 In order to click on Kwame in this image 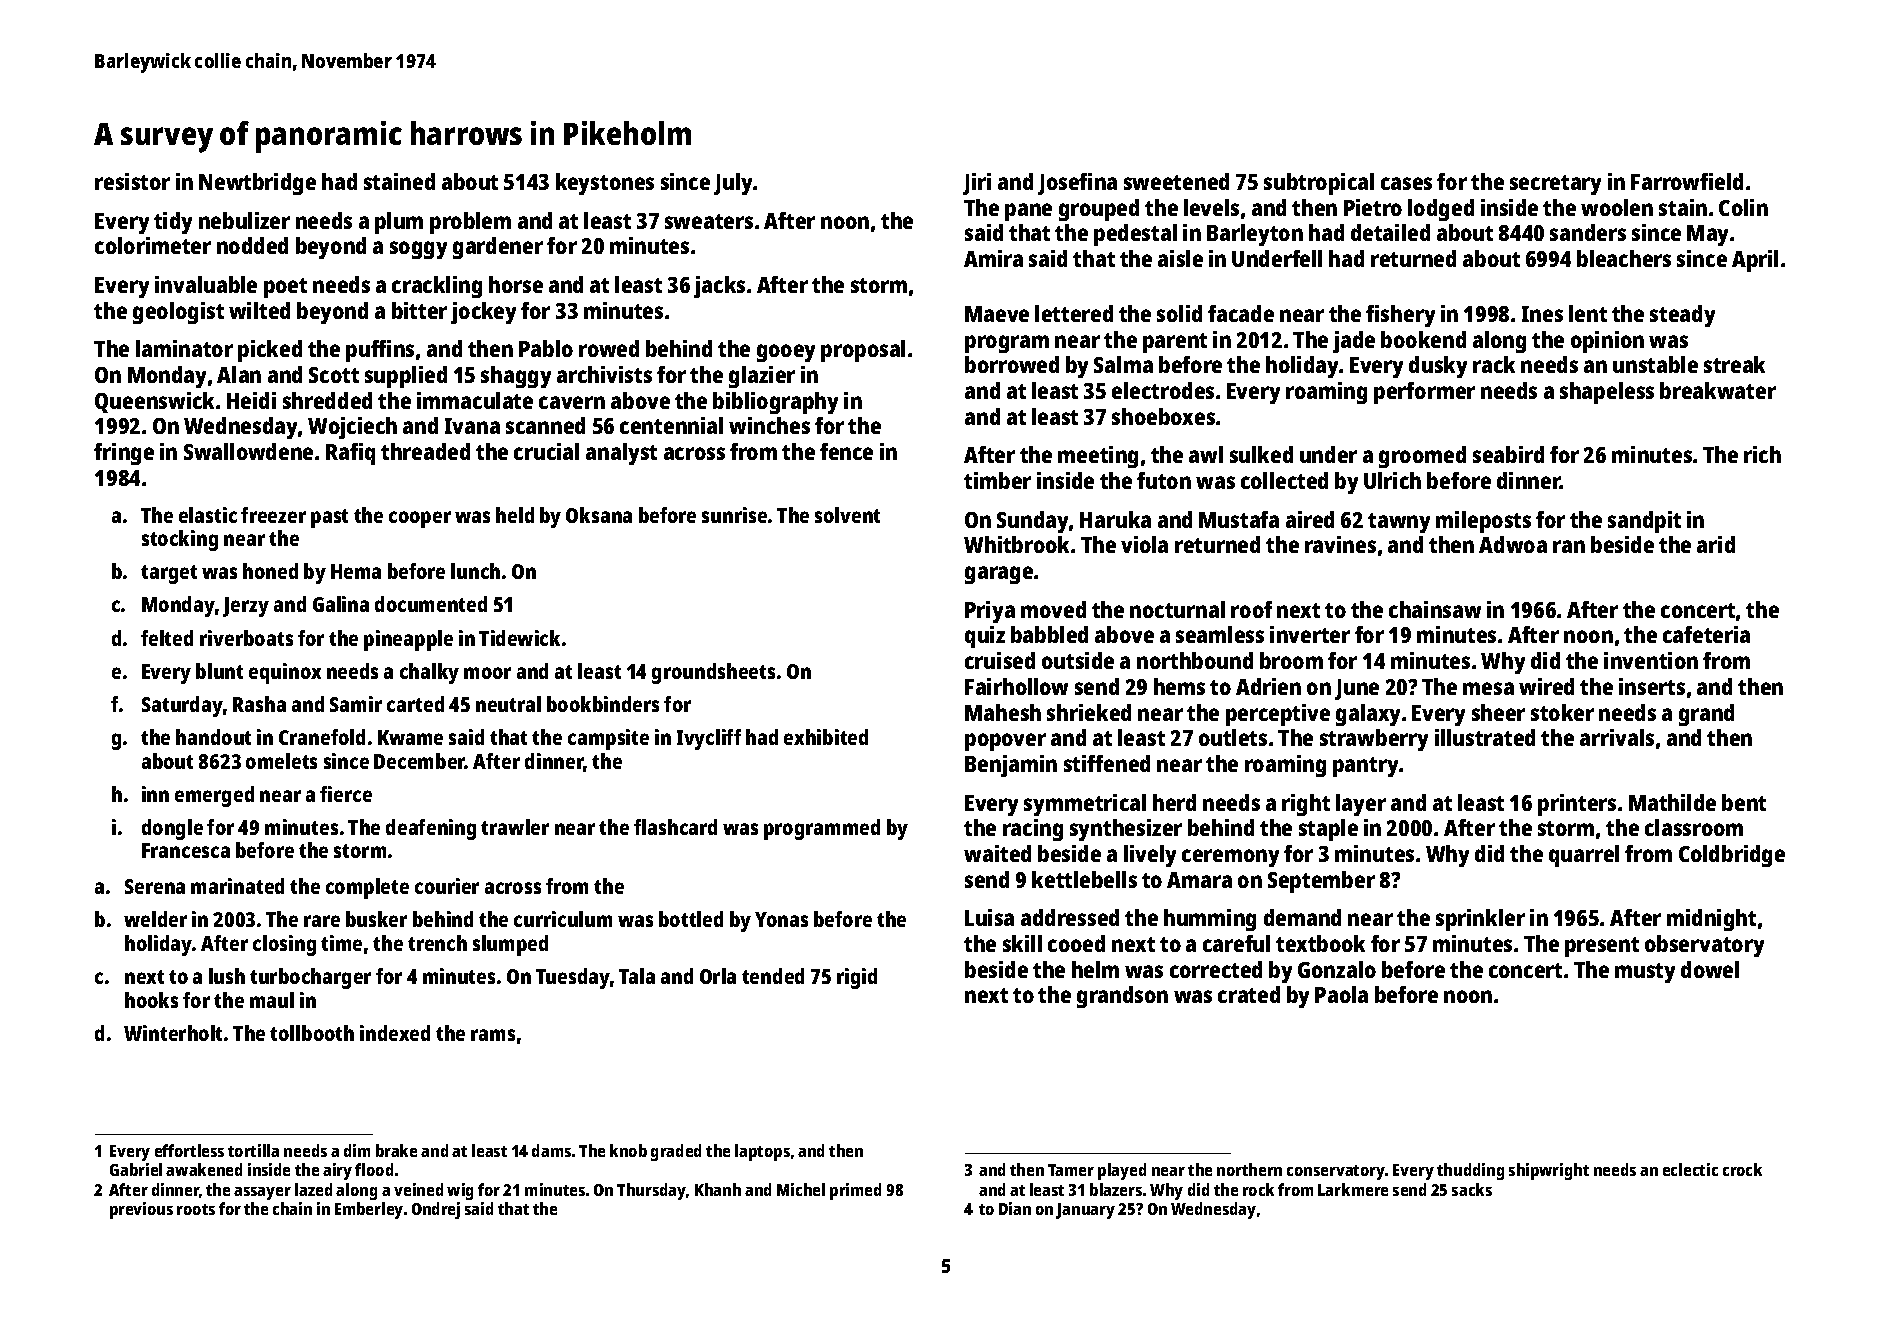, I will do `click(410, 737)`.
